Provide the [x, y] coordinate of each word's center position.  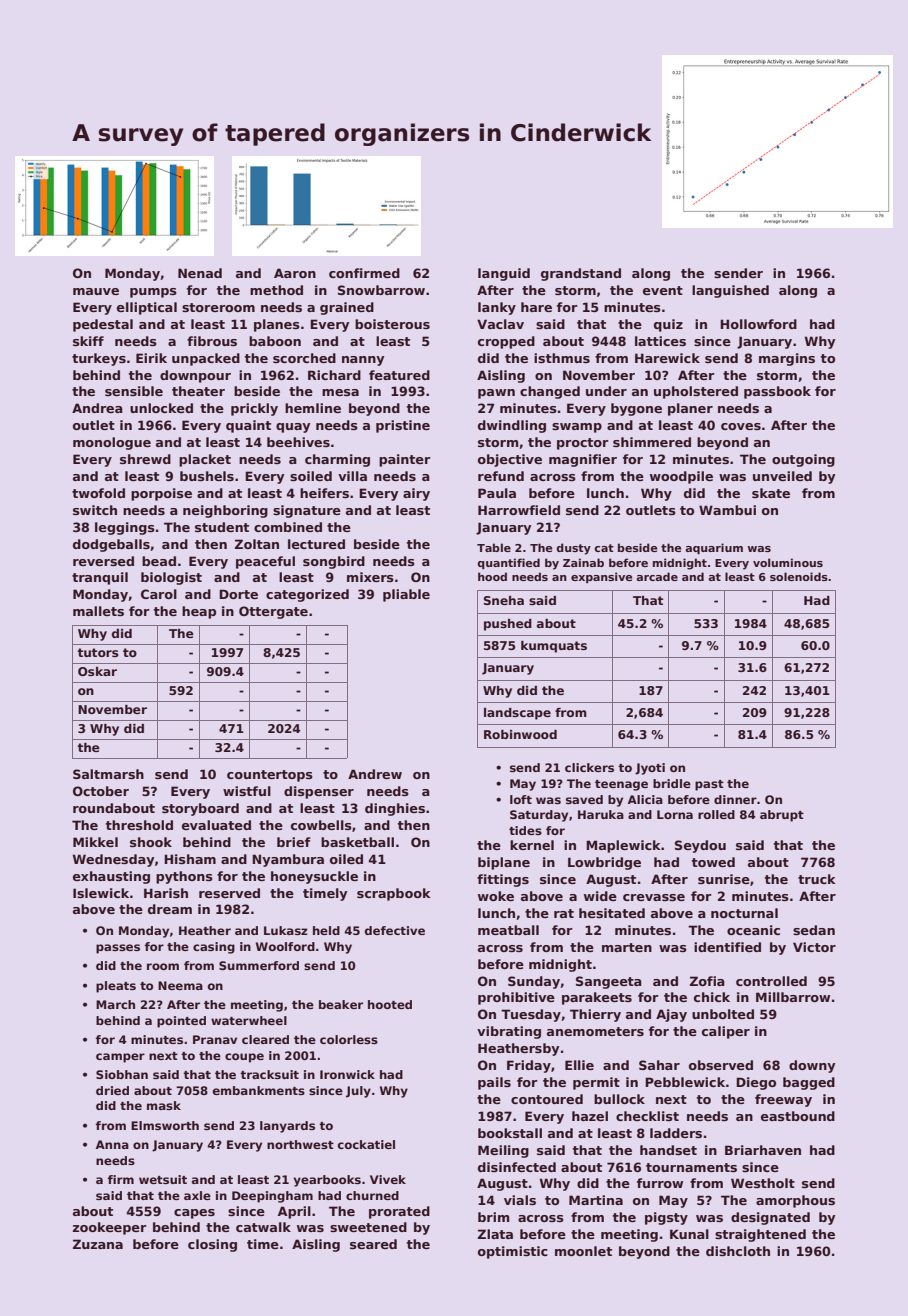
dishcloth [738, 1251]
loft [521, 799]
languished [730, 291]
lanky [497, 308]
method [276, 290]
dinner [735, 799]
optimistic [513, 1252]
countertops [270, 776]
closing [212, 1245]
